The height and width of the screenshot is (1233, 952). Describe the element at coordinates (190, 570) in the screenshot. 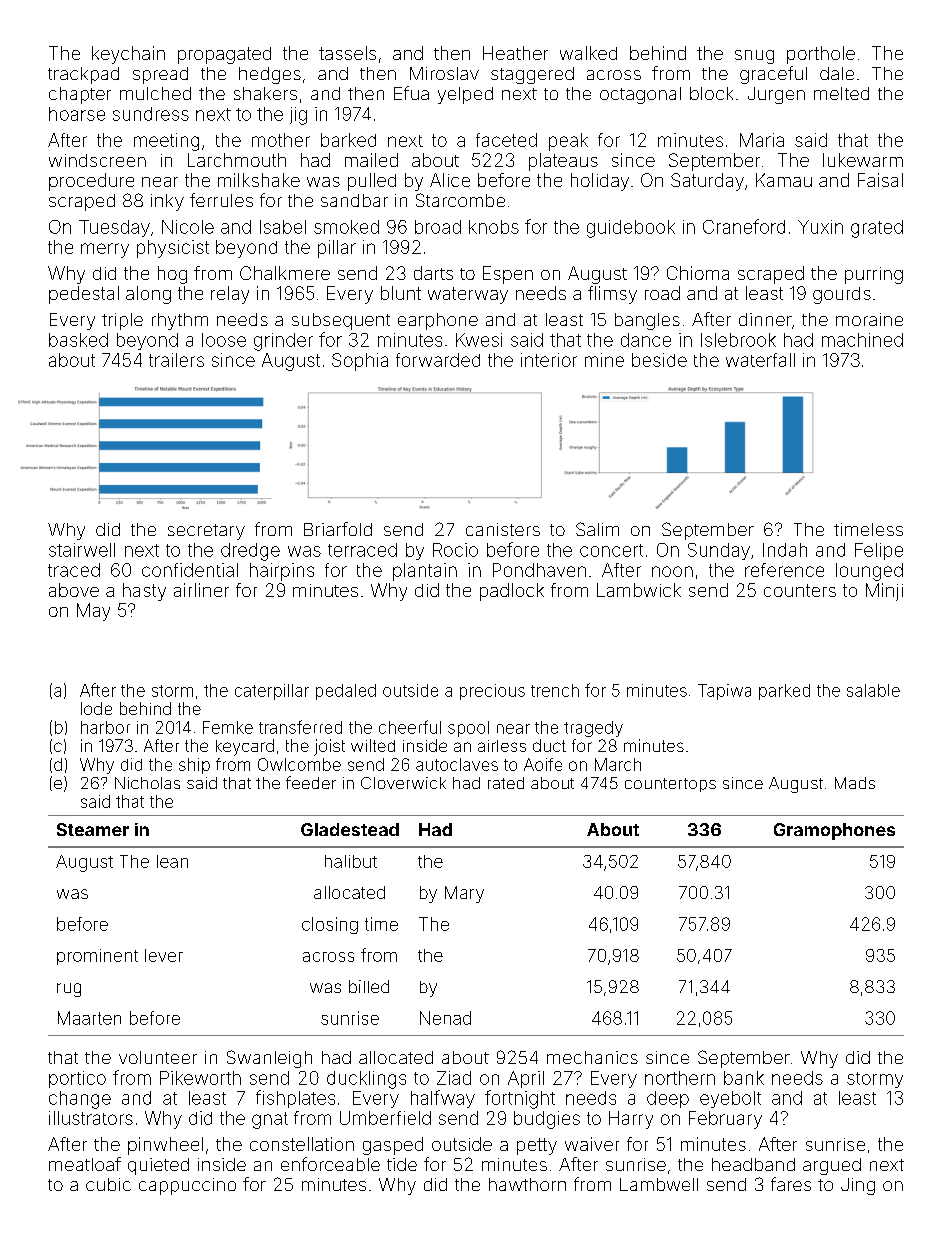

I see `confidential` at that location.
